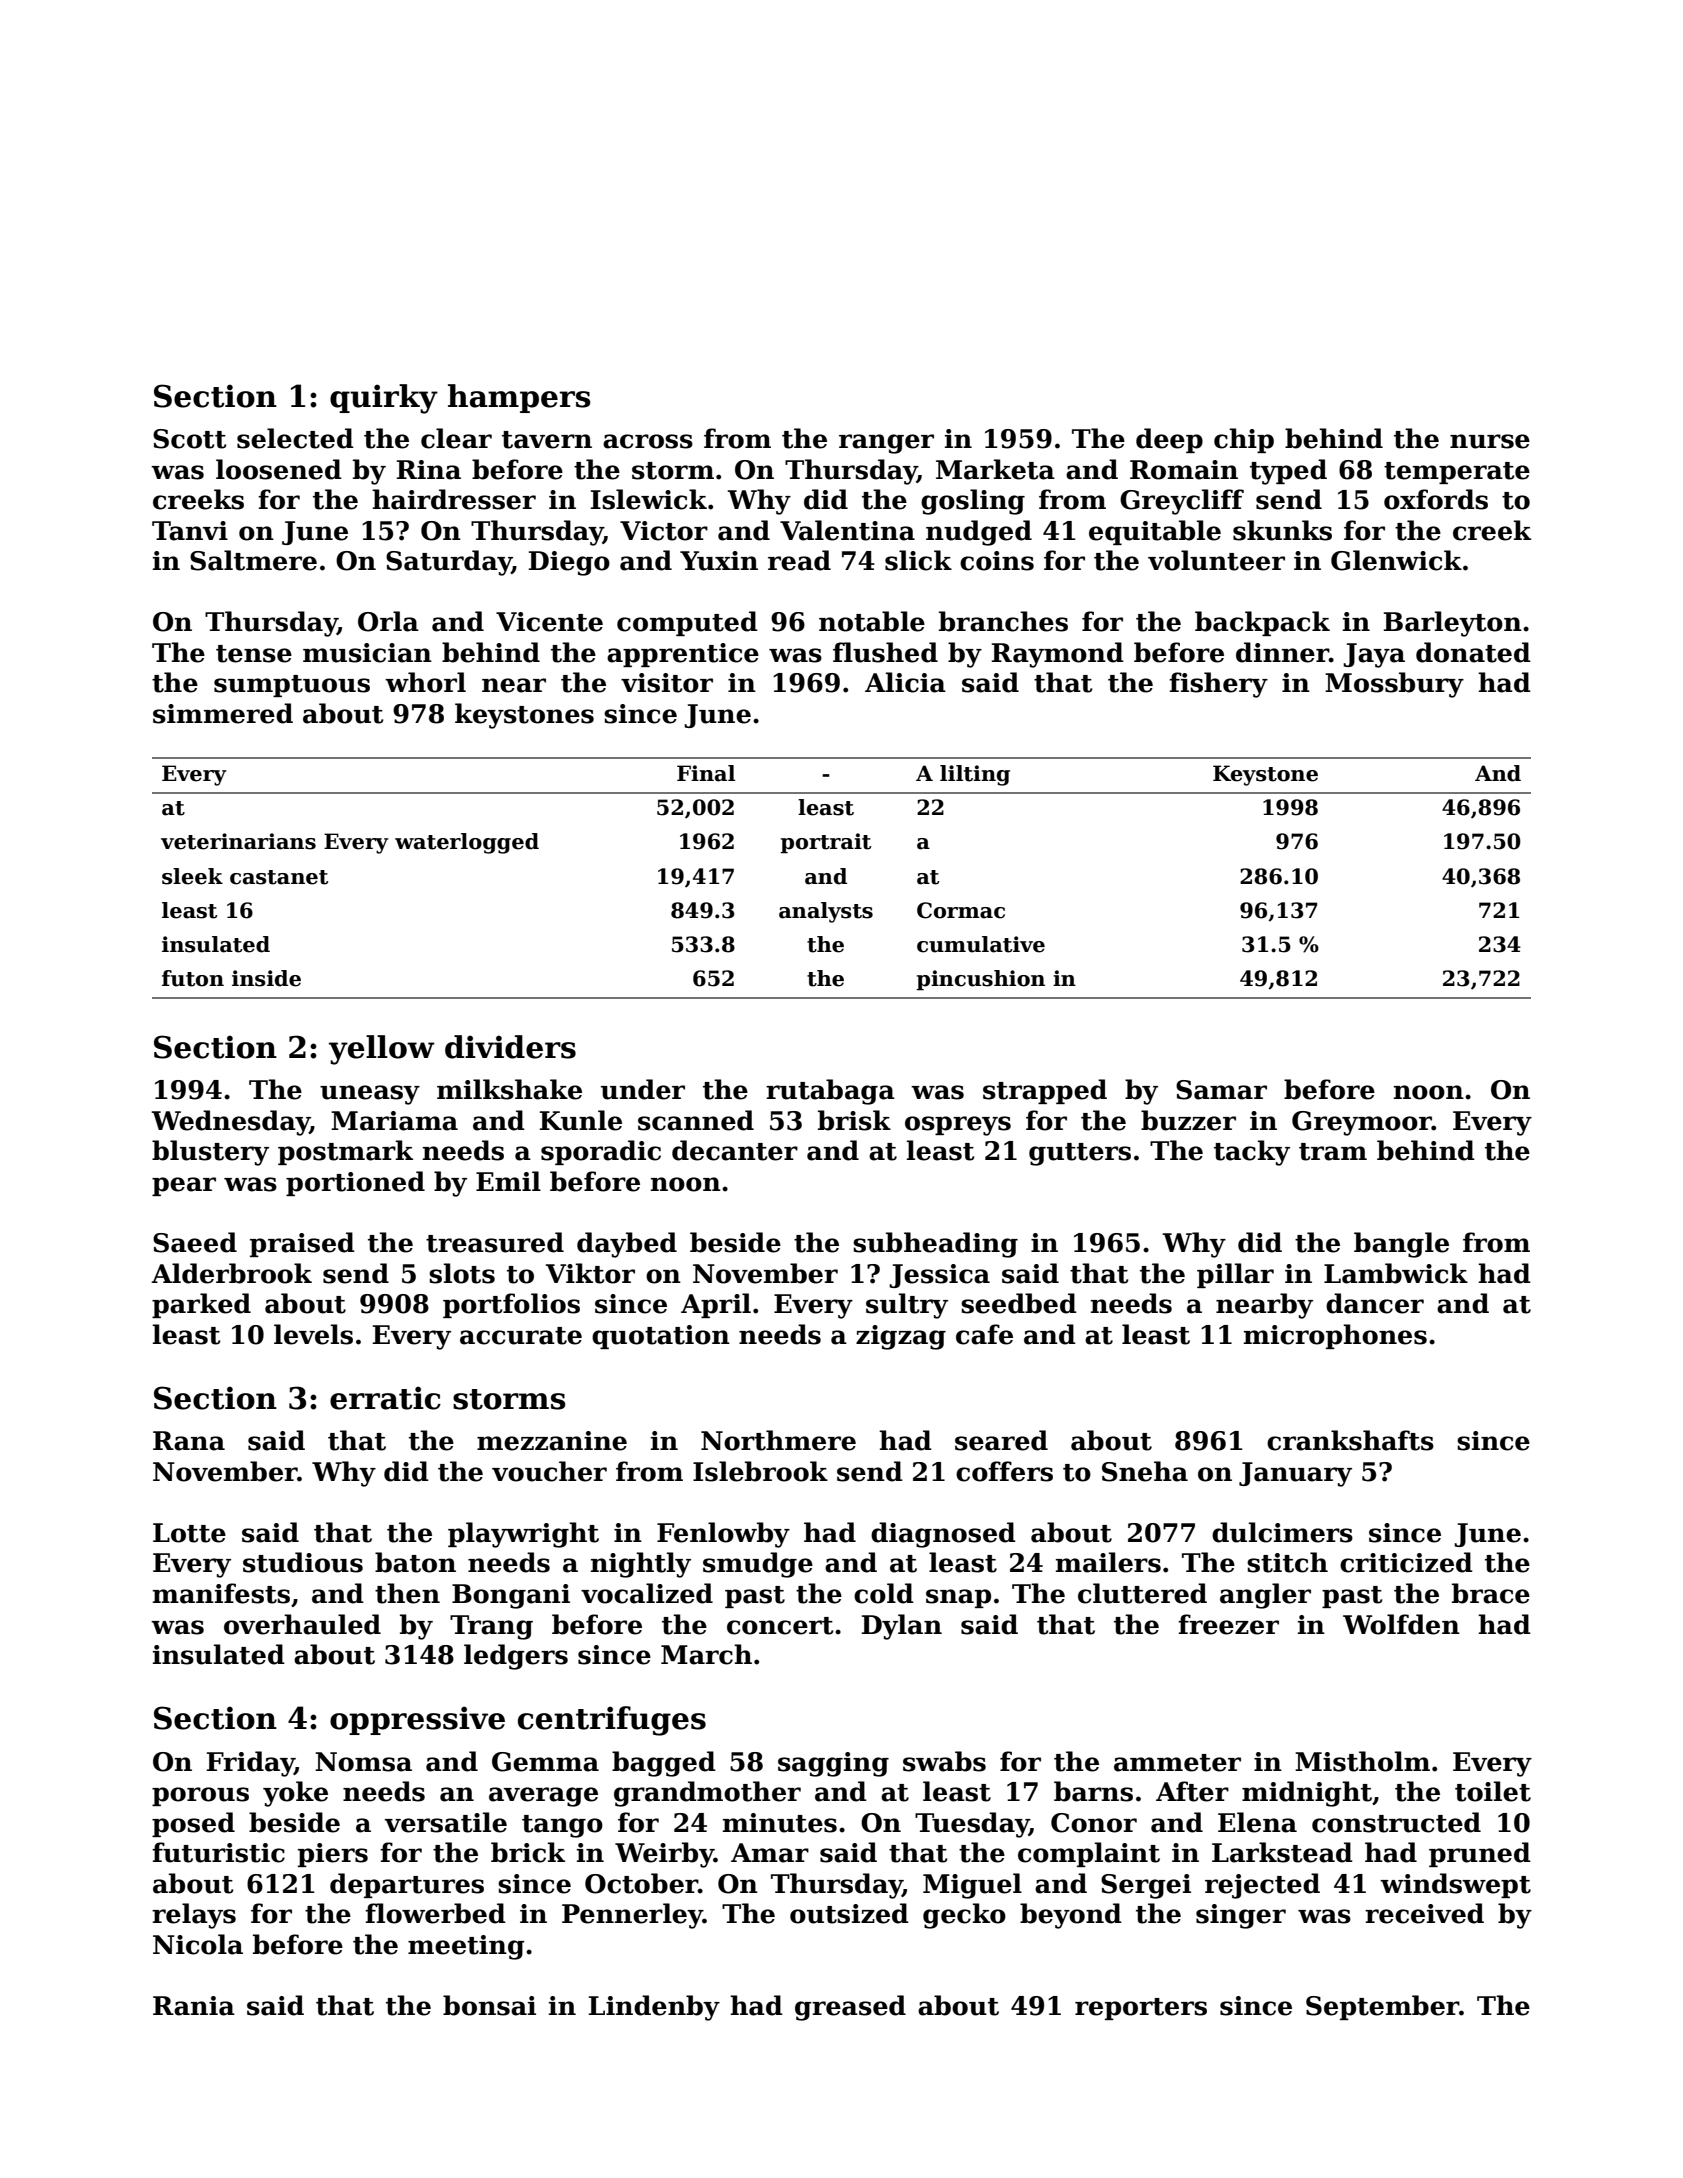 This screenshot has height=2178, width=1683. I want to click on castanet, so click(279, 877).
